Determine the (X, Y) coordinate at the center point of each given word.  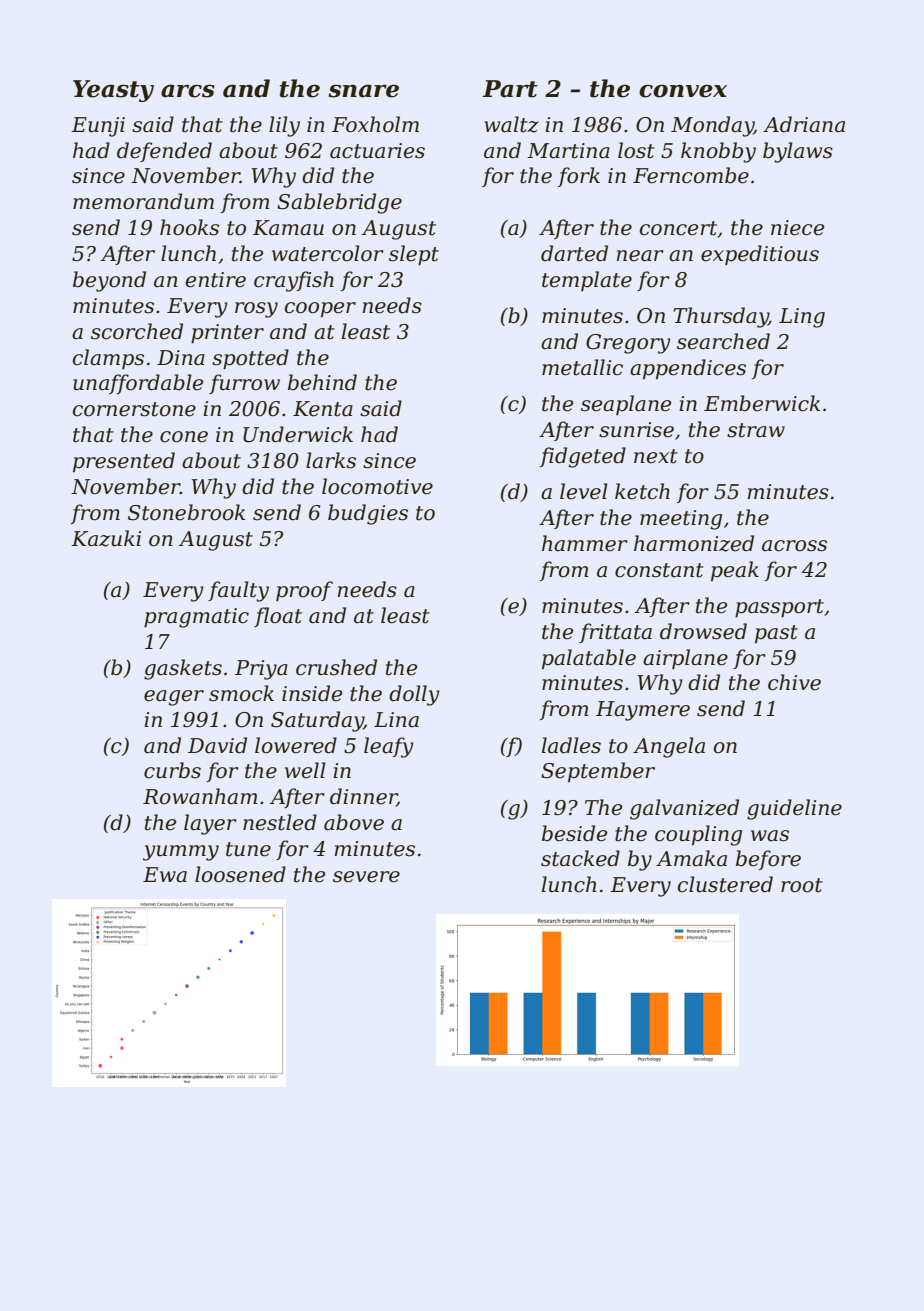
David (217, 745)
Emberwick (762, 403)
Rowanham (200, 796)
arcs (188, 91)
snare (363, 91)
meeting (681, 520)
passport (779, 608)
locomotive (377, 486)
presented (124, 462)
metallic (582, 367)
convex (683, 91)
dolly (414, 695)
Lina (396, 720)
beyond (109, 281)
